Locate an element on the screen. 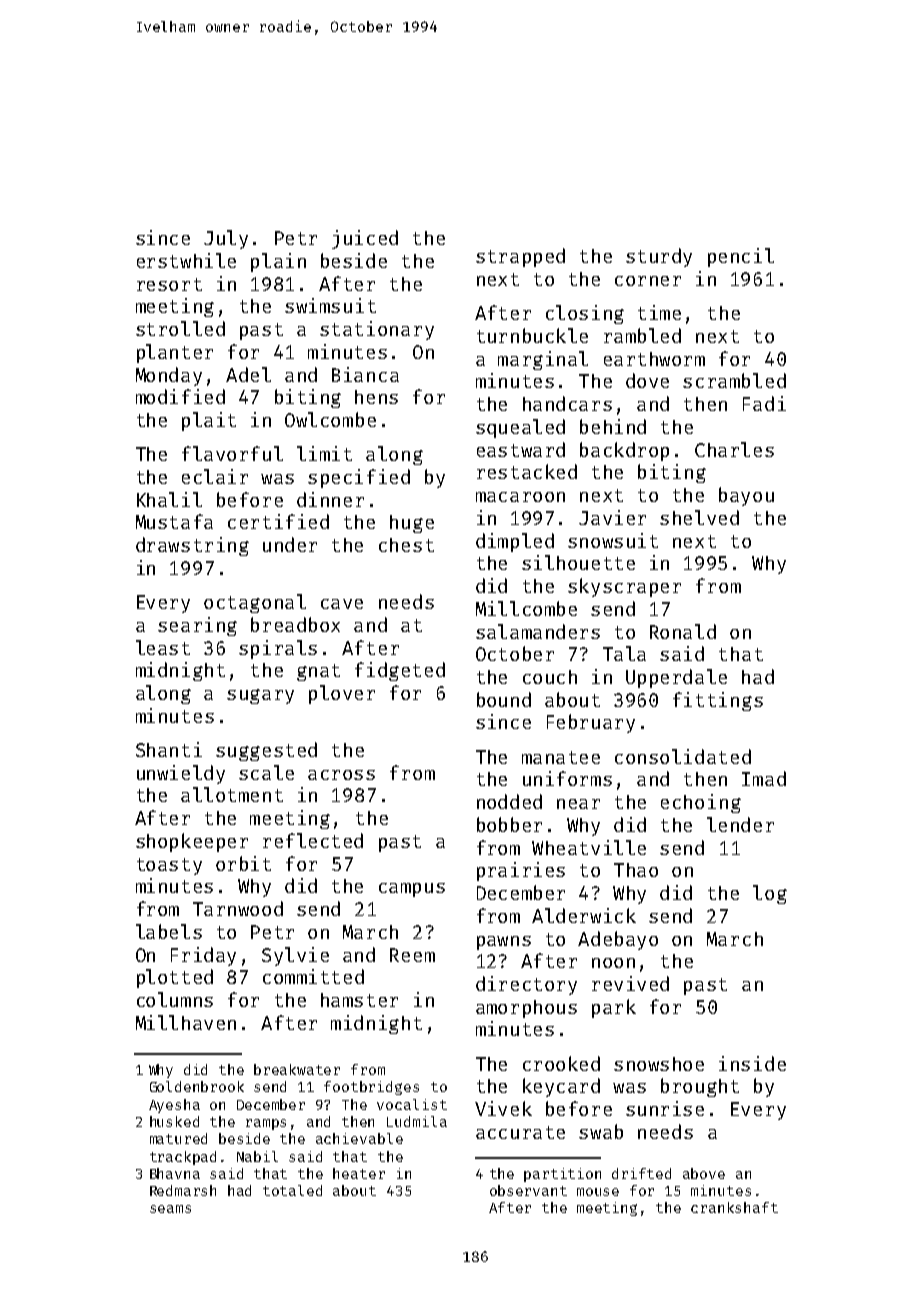 Image resolution: width=924 pixels, height=1311 pixels. fidgeted is located at coordinates (400, 671).
